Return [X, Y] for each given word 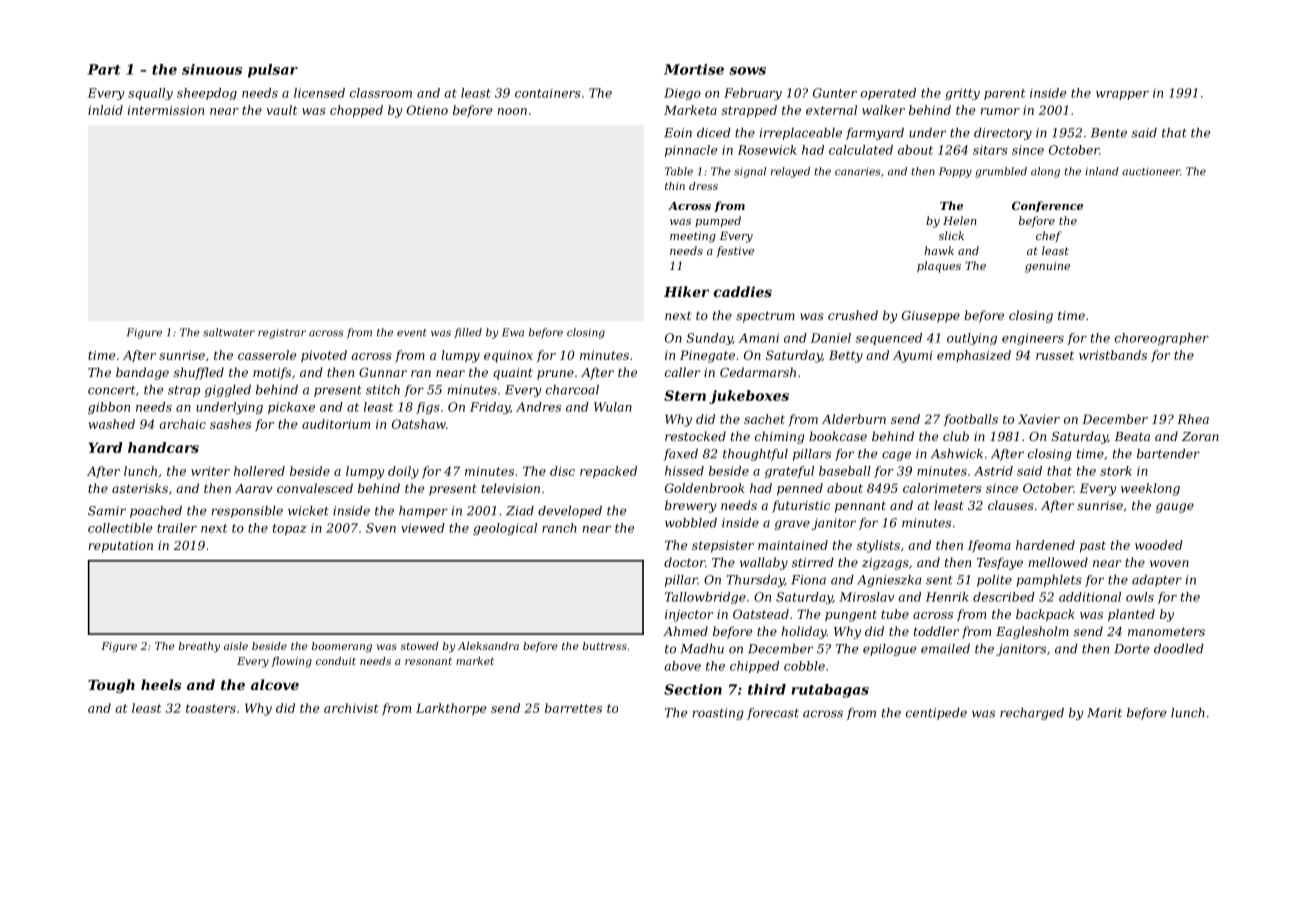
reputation [120, 547]
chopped [356, 111]
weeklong [1150, 489]
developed [570, 512]
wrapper [1122, 95]
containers [548, 93]
